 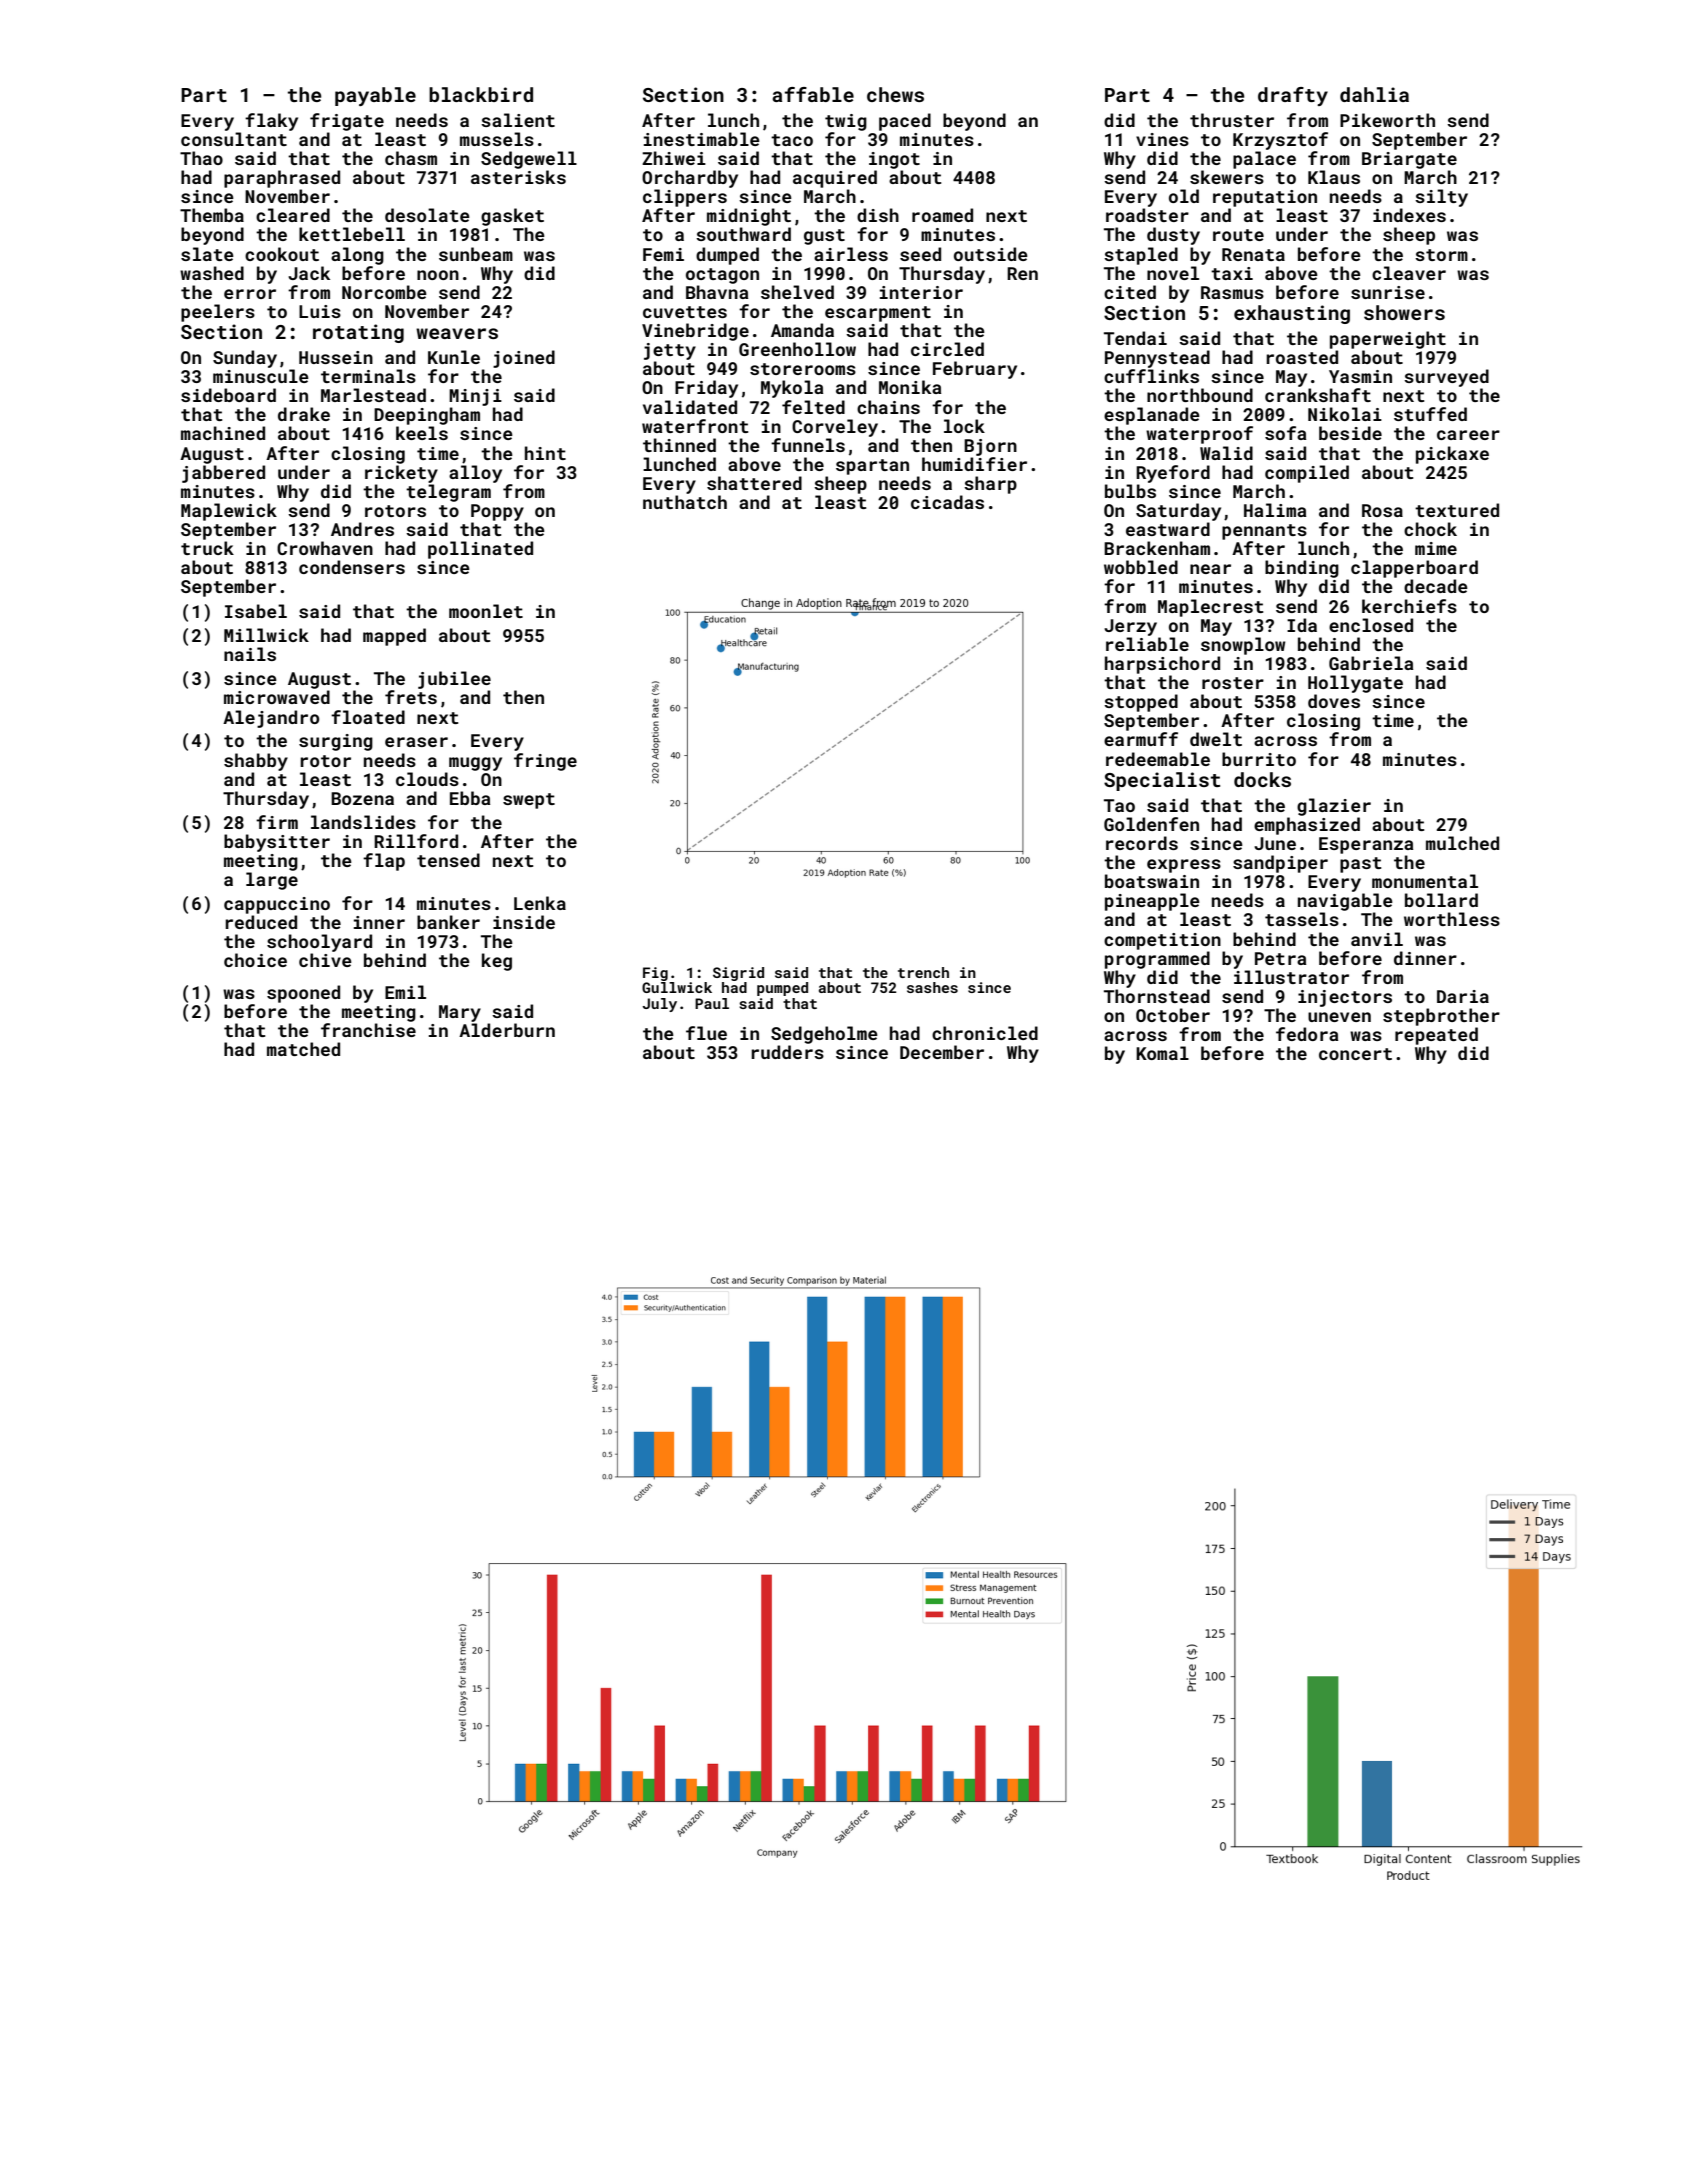 What do you see at coordinates (1162, 139) in the document?
I see `vines` at bounding box center [1162, 139].
